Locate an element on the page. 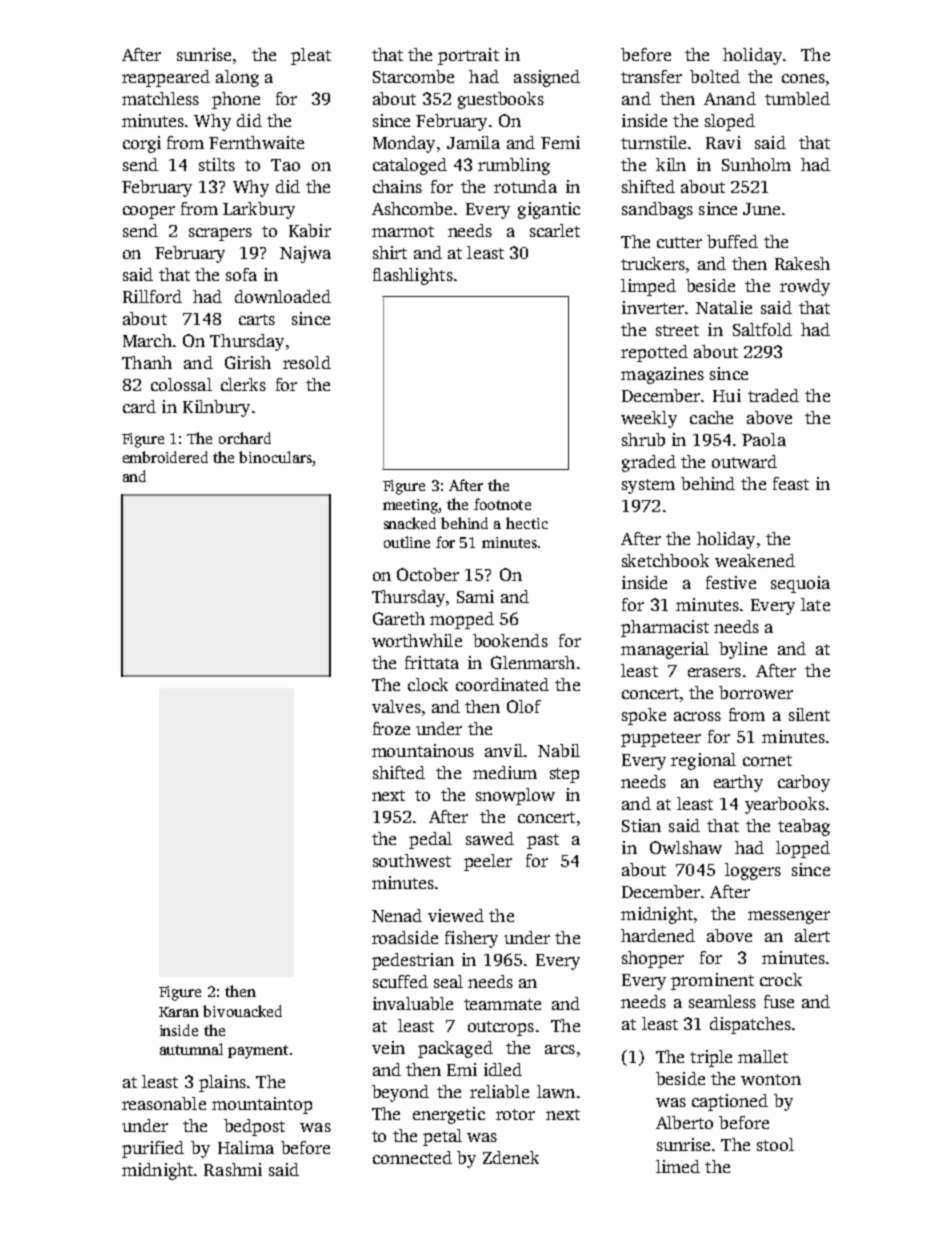 The image size is (952, 1233). meeting is located at coordinates (411, 506).
